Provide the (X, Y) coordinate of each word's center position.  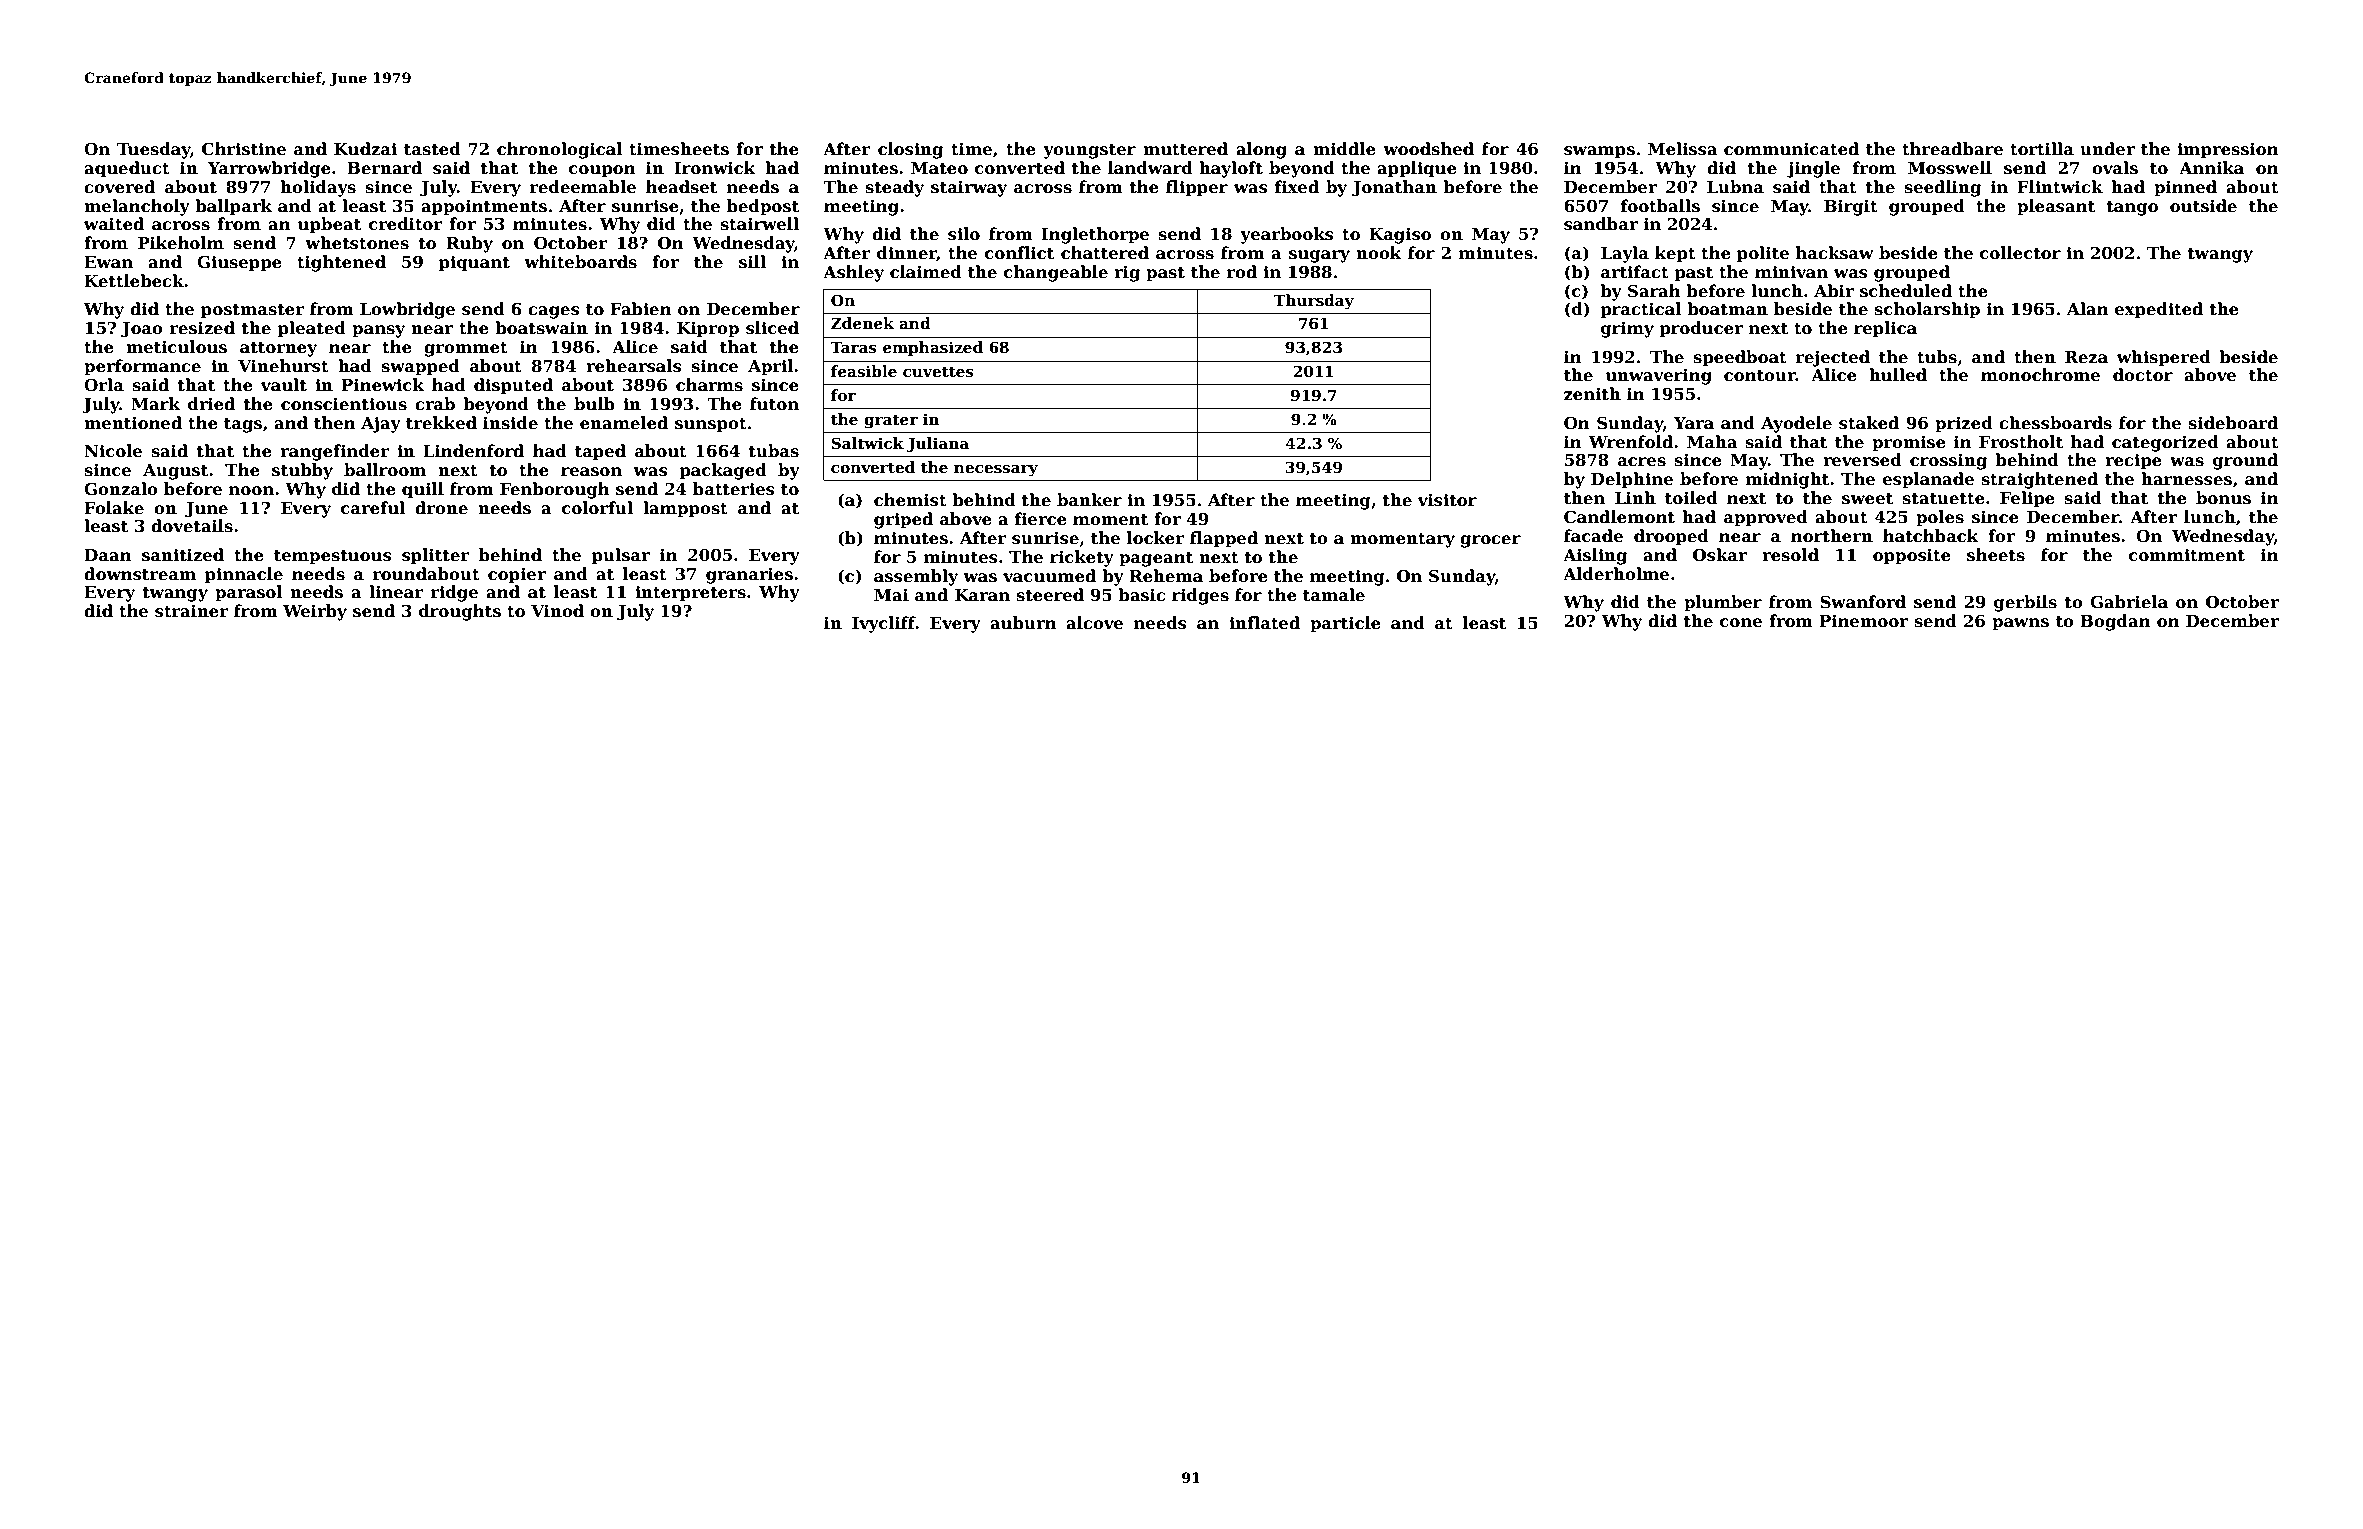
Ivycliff (884, 624)
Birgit (1851, 207)
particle (1345, 624)
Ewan (108, 262)
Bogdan (2115, 622)
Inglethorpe (1095, 235)
